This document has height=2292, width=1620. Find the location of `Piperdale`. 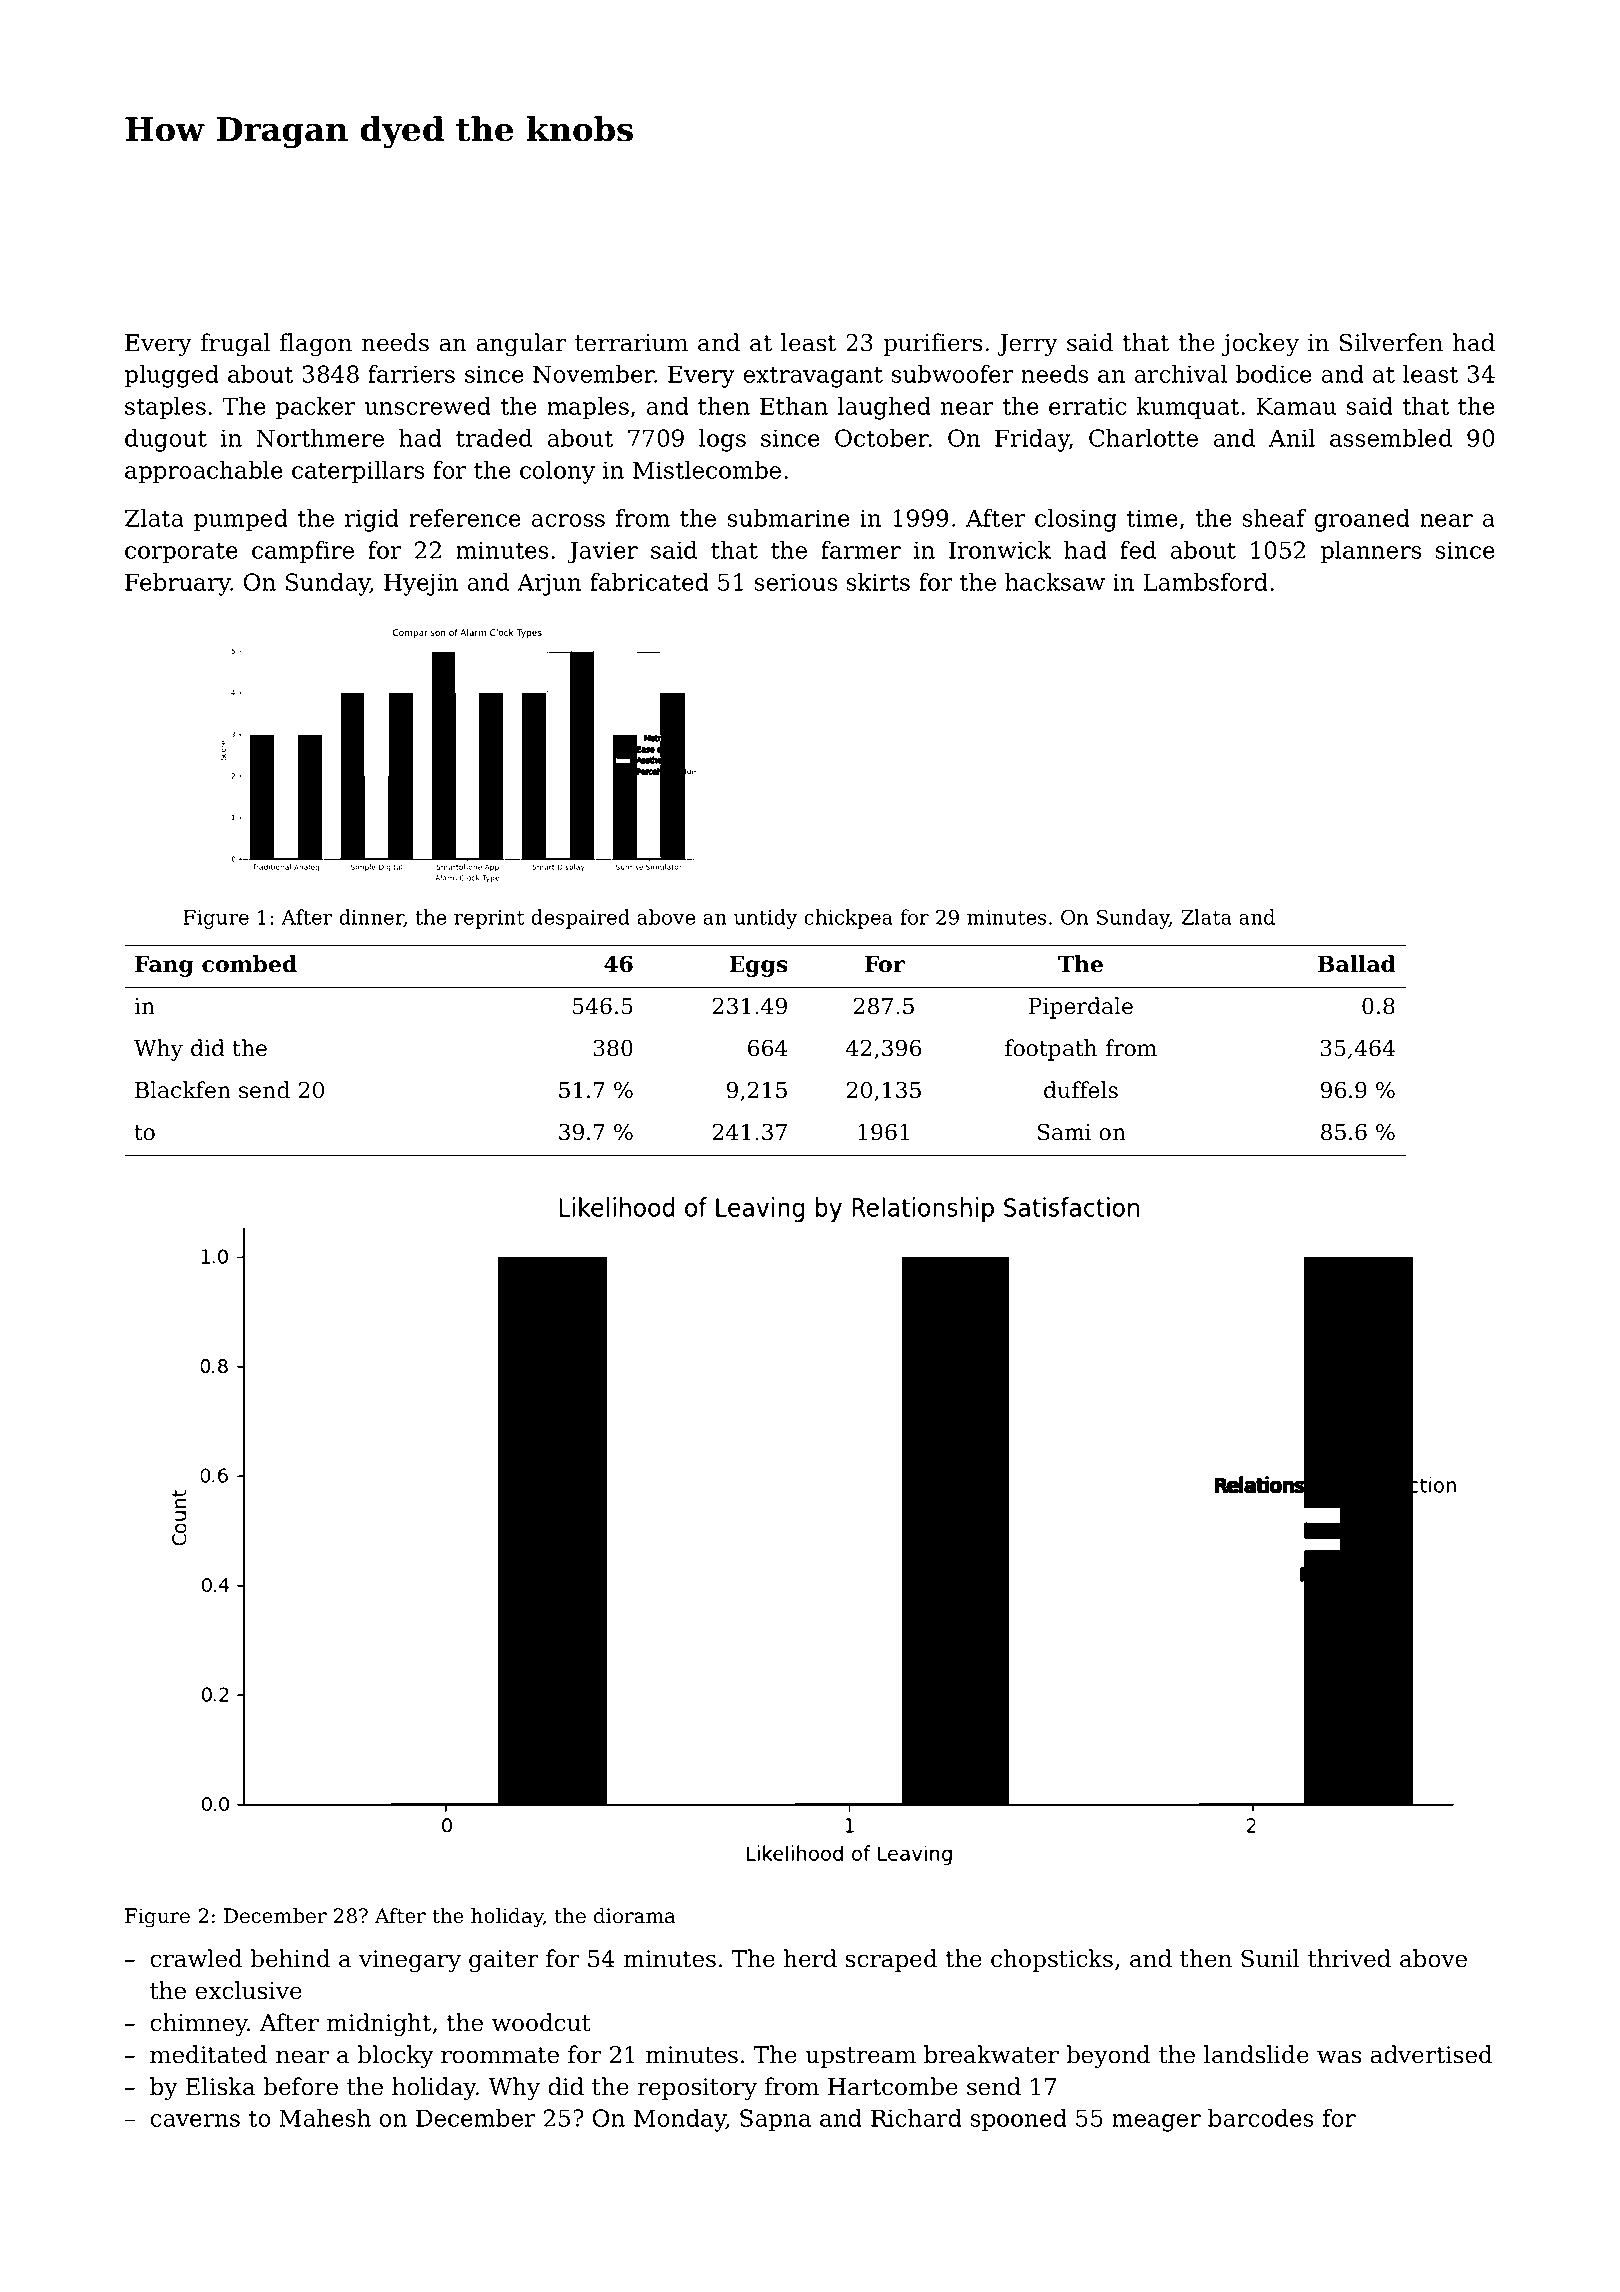

Piperdale is located at coordinates (1080, 1008).
